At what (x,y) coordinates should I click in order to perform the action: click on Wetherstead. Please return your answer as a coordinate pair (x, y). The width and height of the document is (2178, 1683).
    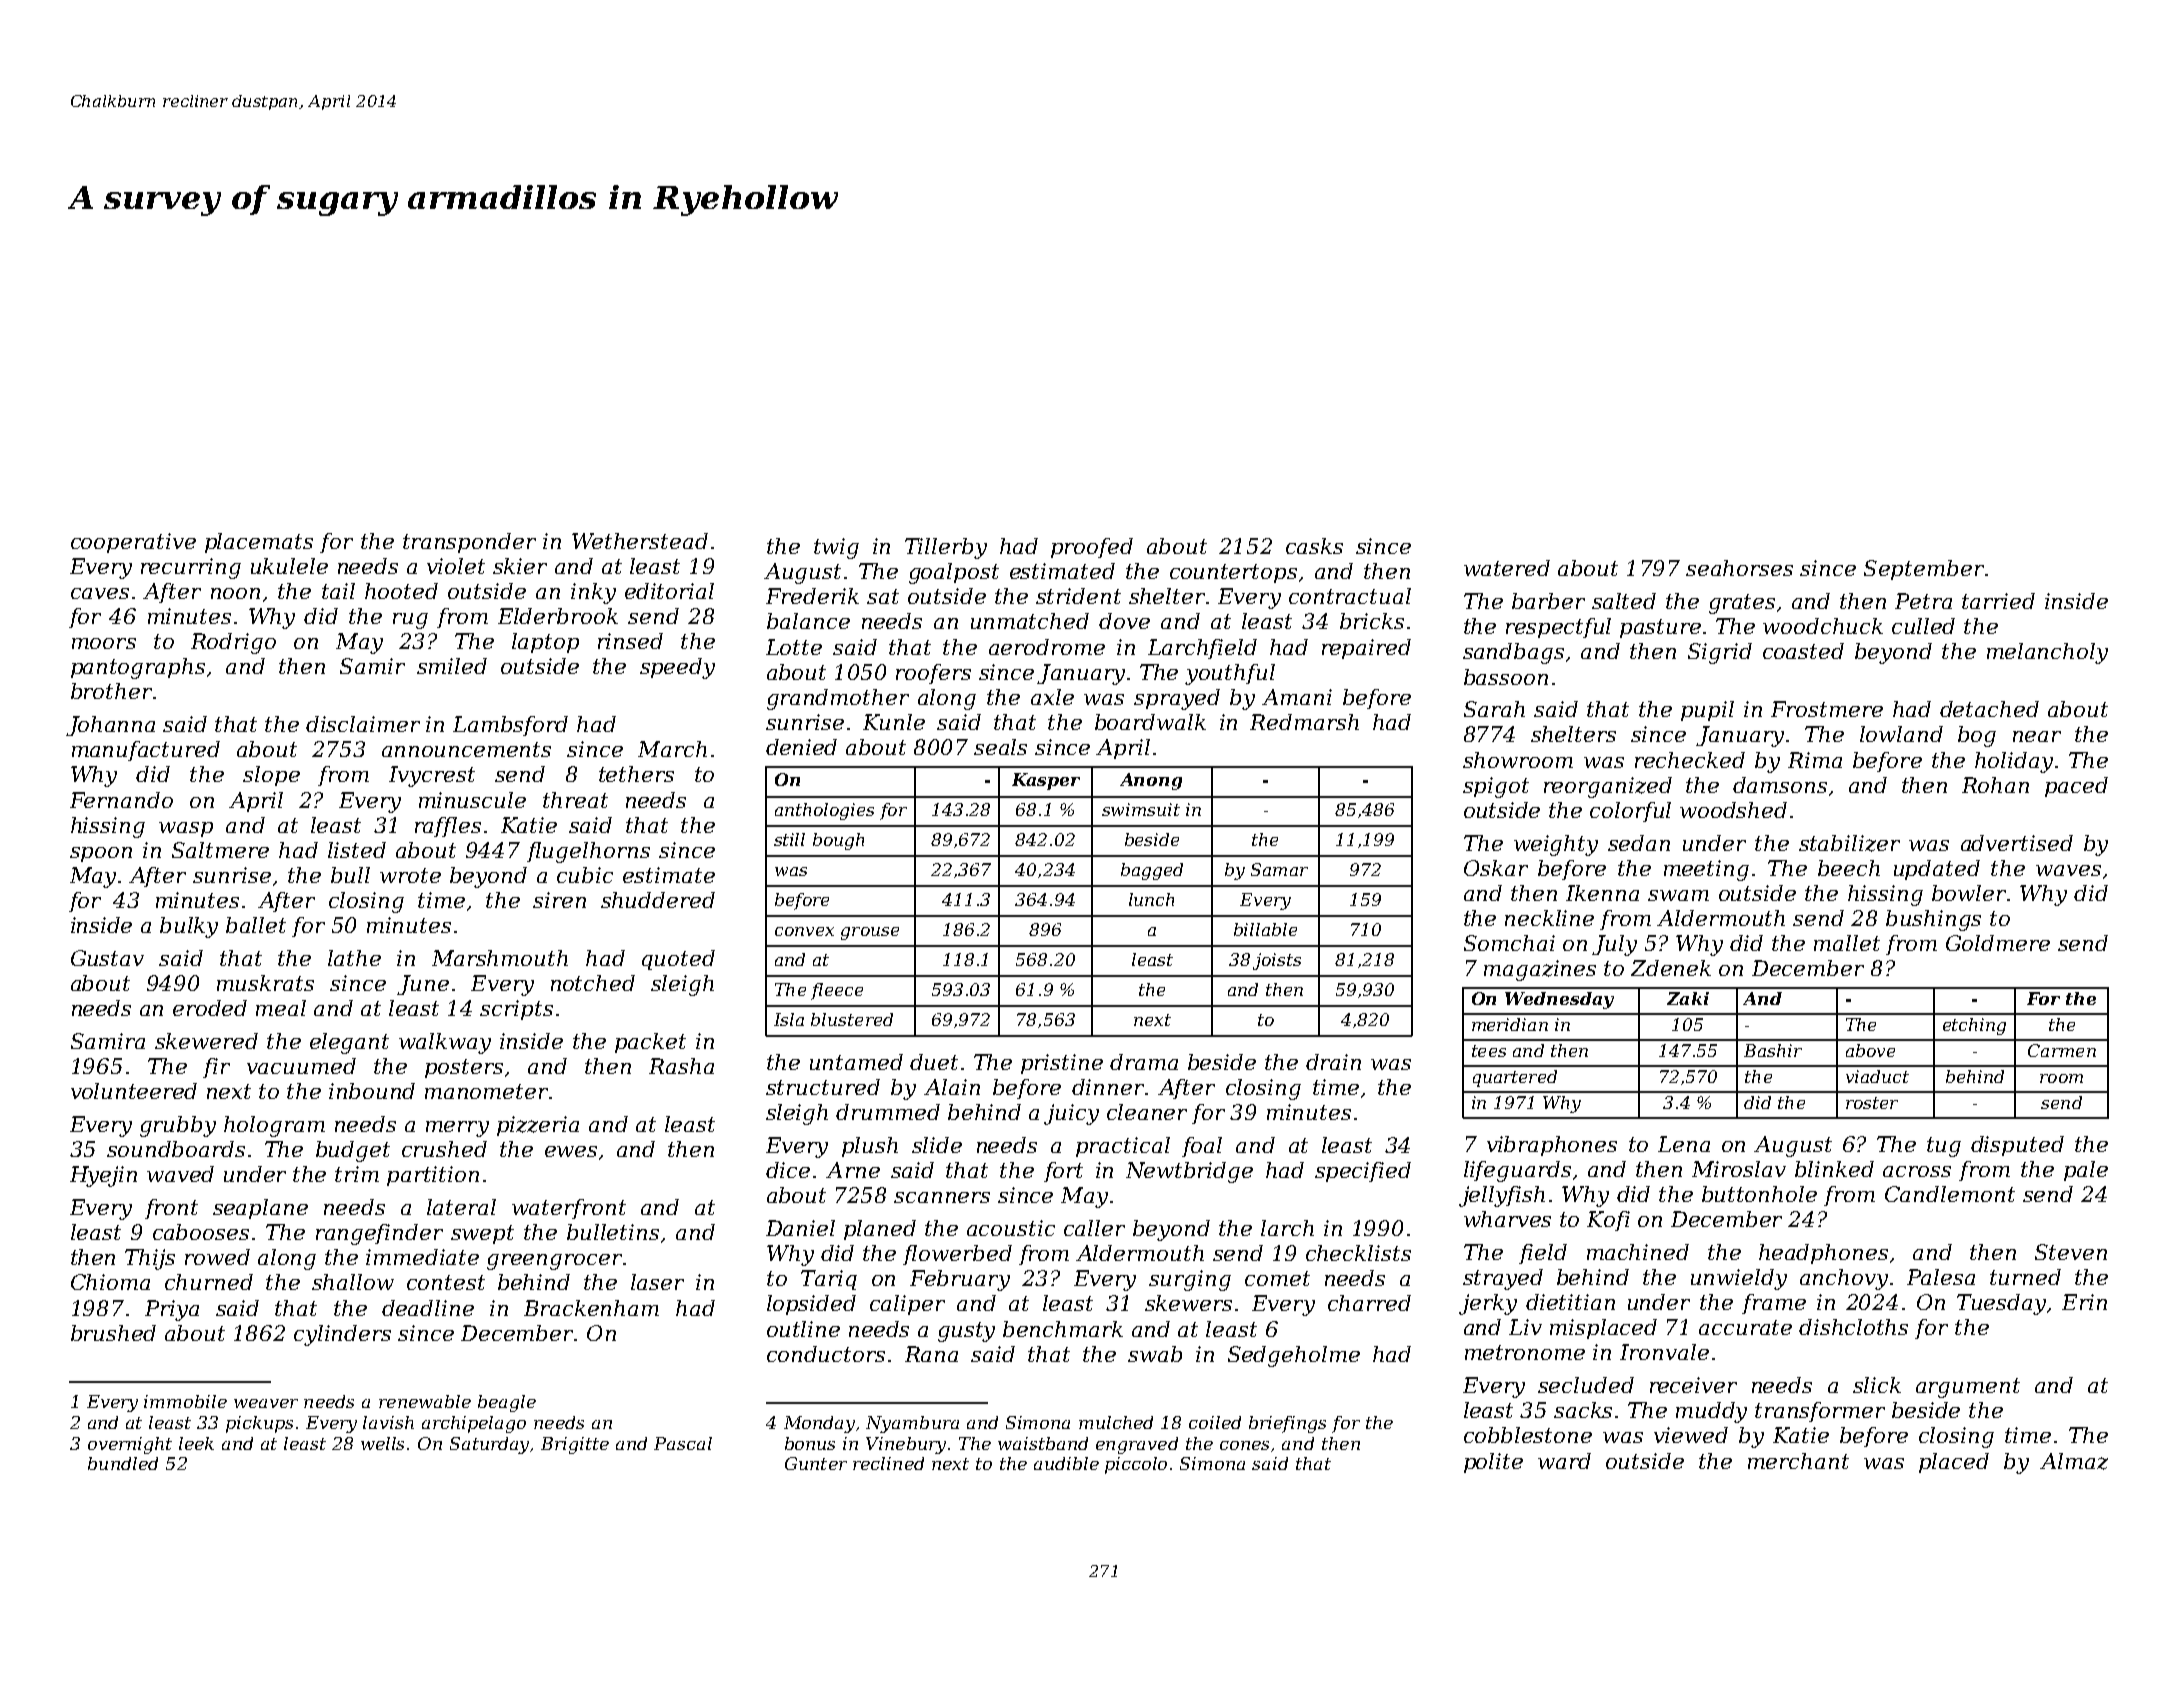
    Looking at the image, I should click on (640, 541).
